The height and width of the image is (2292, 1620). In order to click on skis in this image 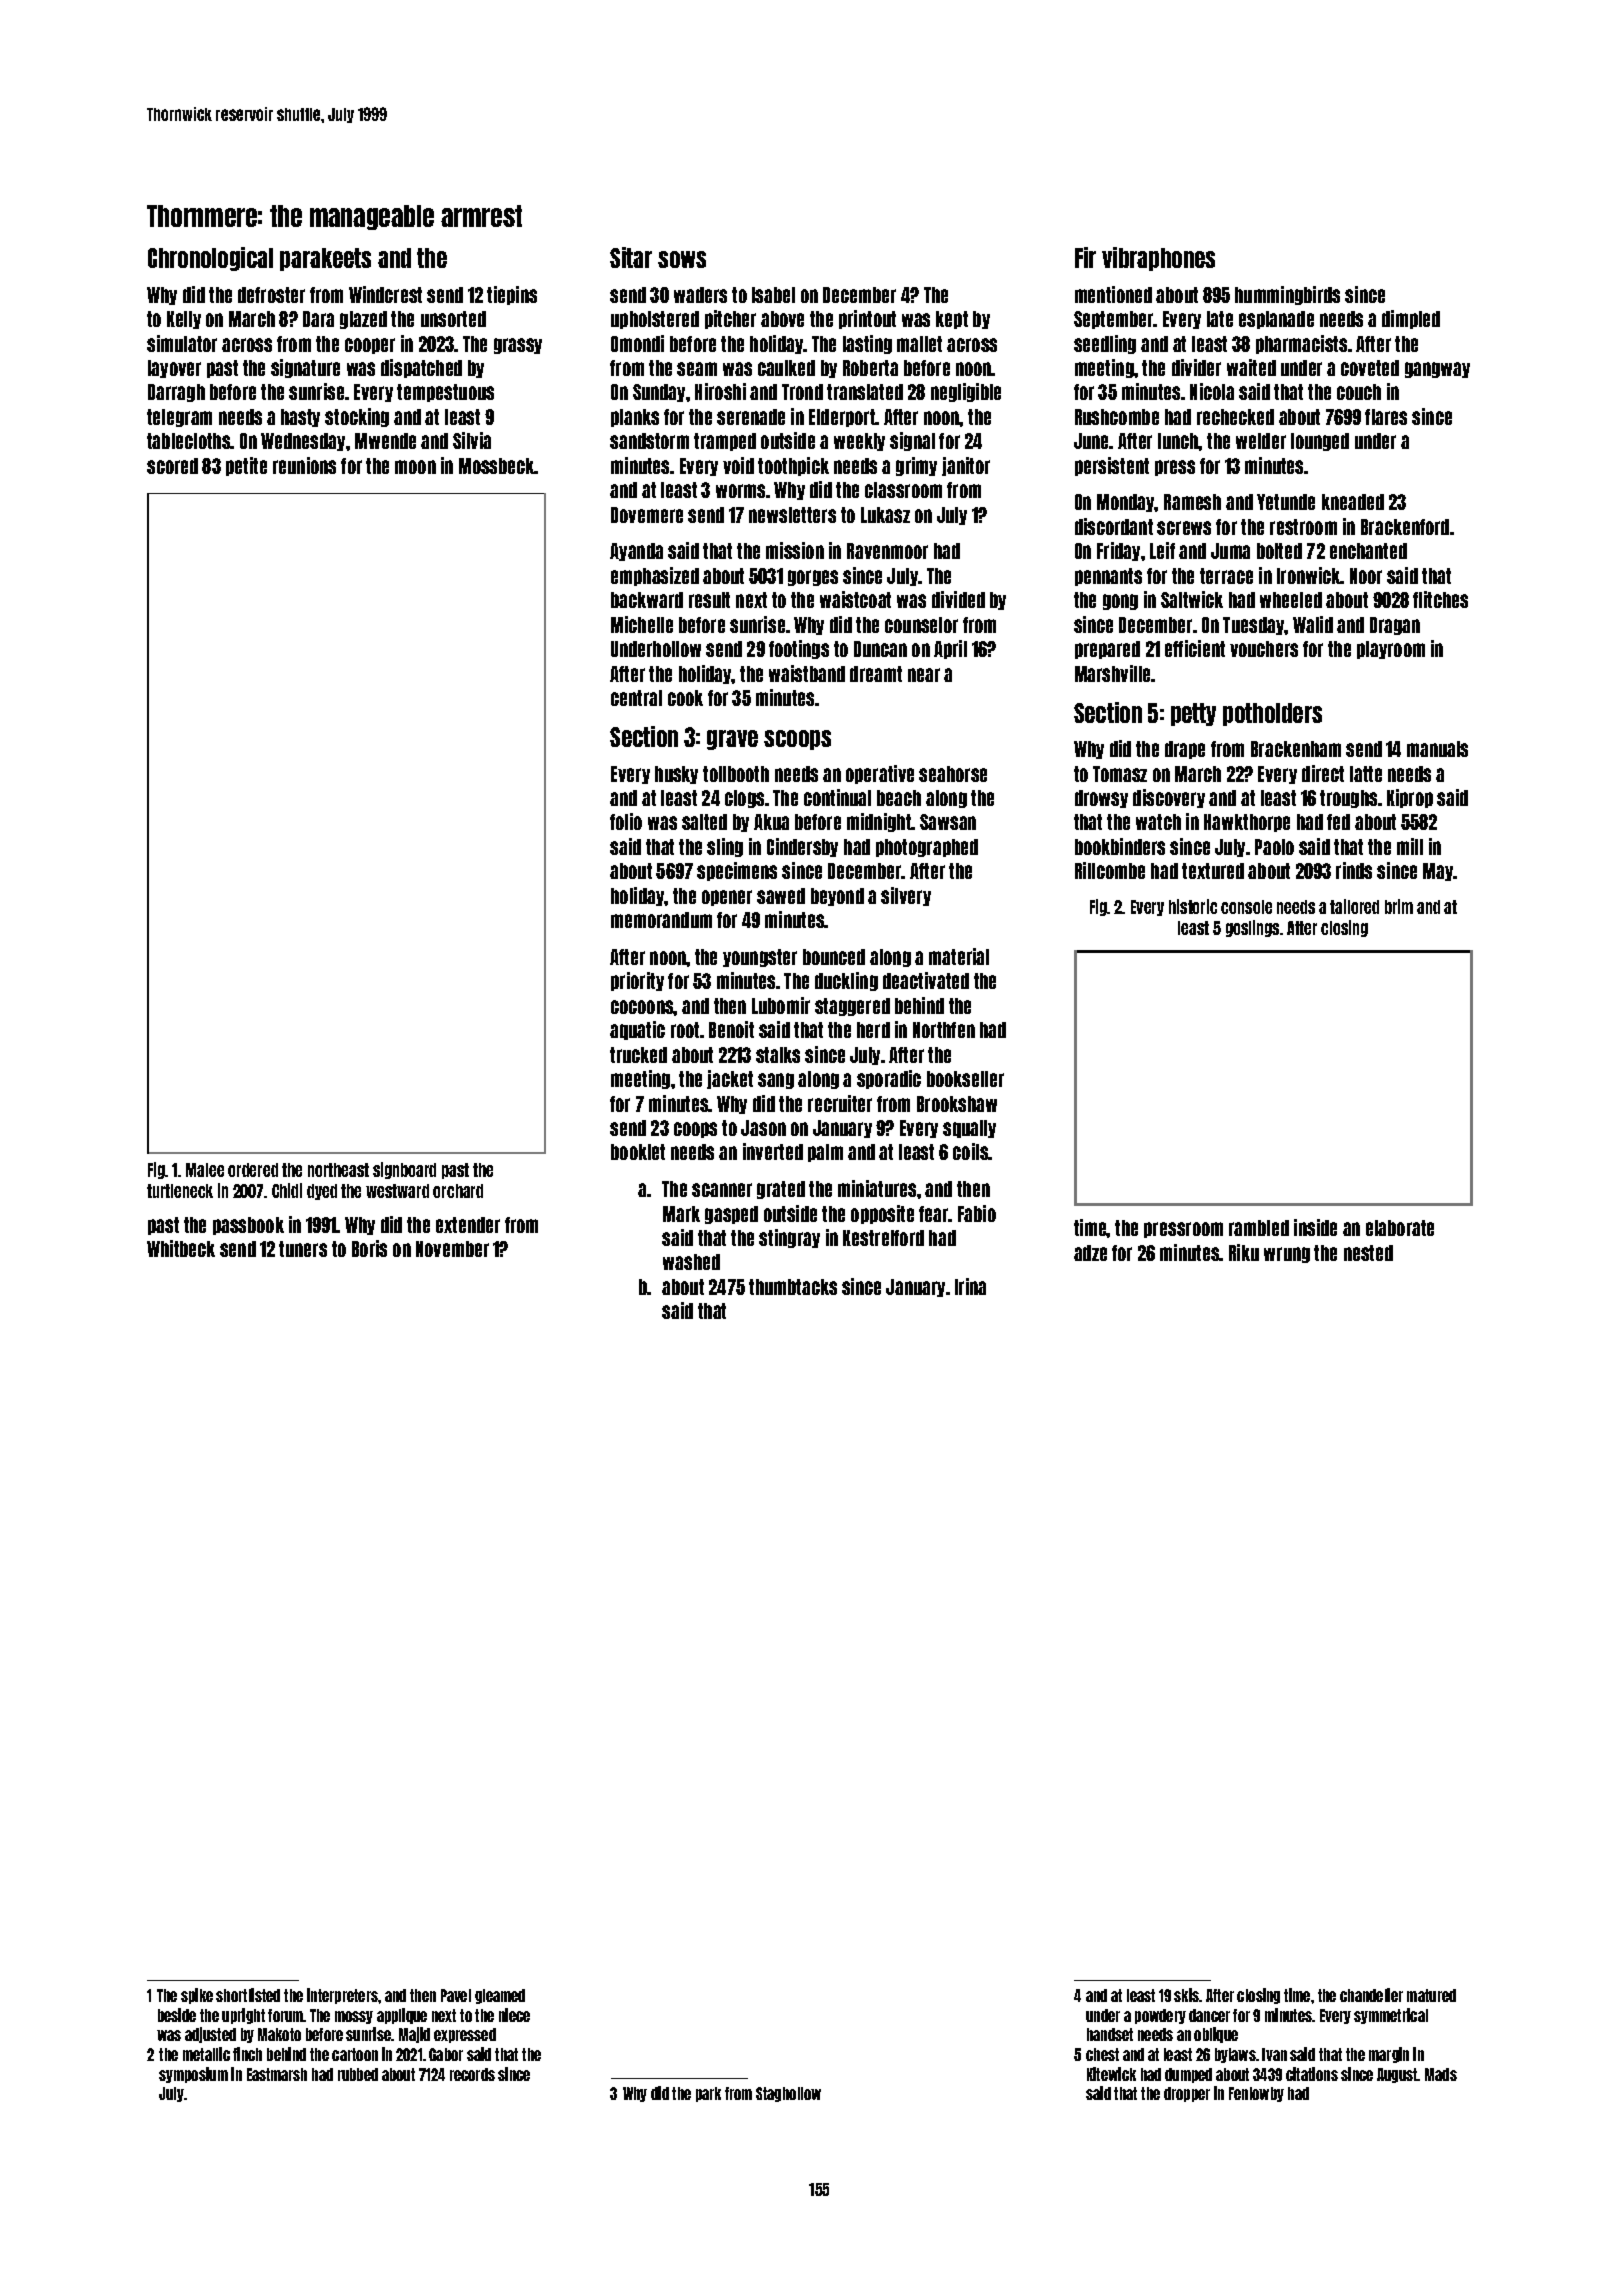, I will do `click(1187, 1995)`.
